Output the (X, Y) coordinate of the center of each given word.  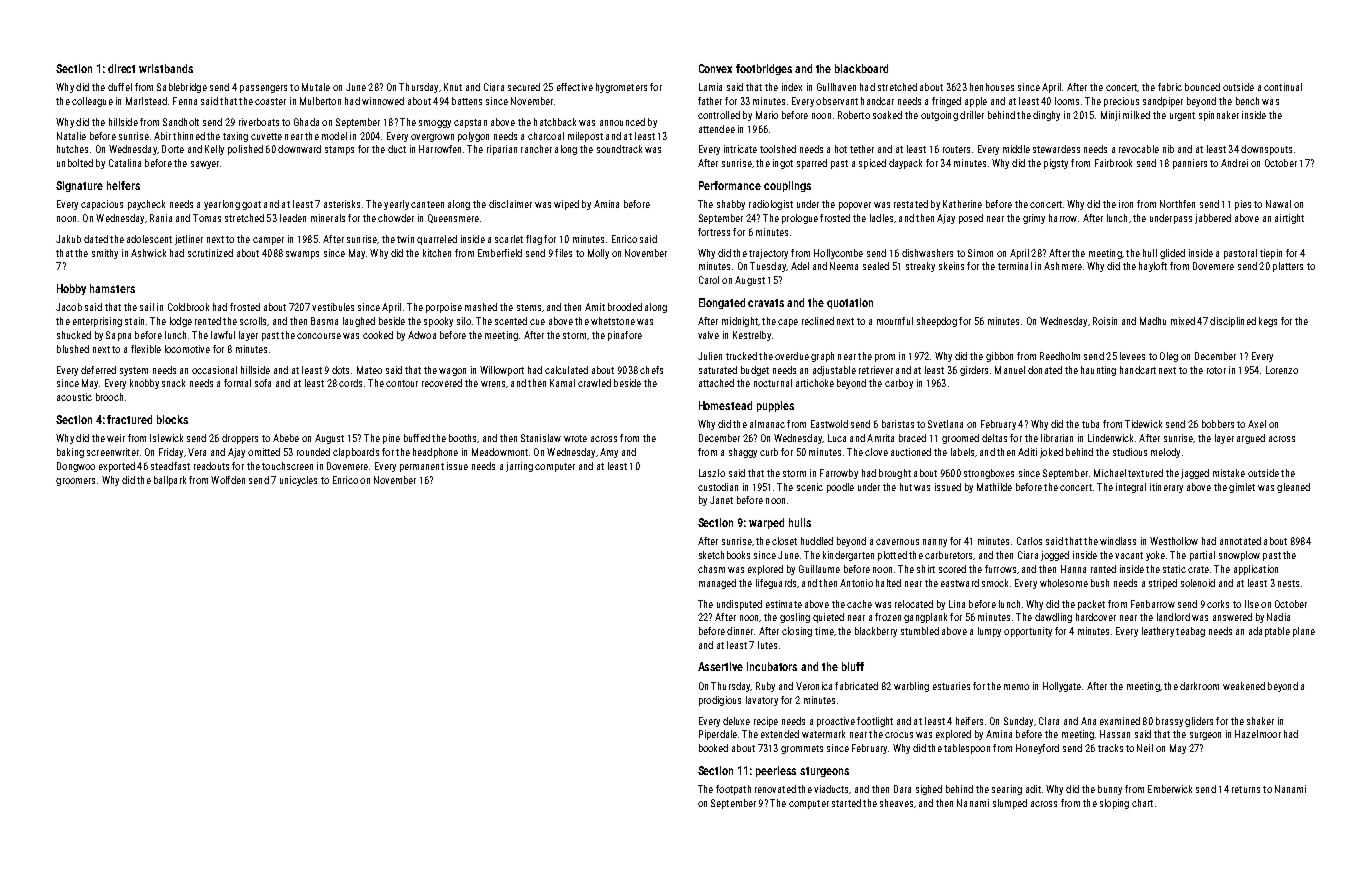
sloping (1114, 804)
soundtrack (619, 149)
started (846, 803)
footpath (733, 790)
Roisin (1105, 321)
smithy (105, 254)
